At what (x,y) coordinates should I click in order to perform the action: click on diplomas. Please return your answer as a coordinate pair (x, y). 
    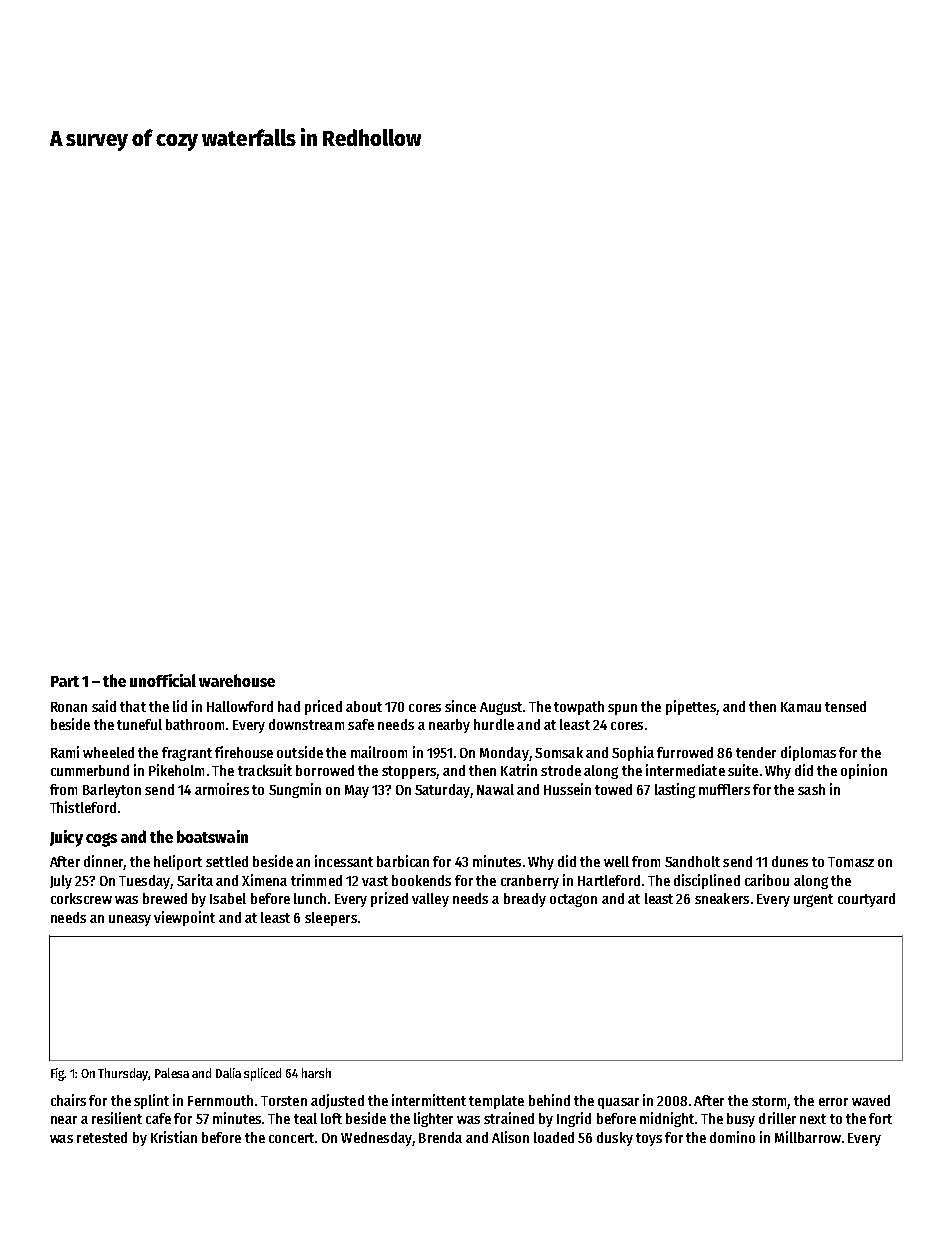
    Looking at the image, I should click on (808, 753).
